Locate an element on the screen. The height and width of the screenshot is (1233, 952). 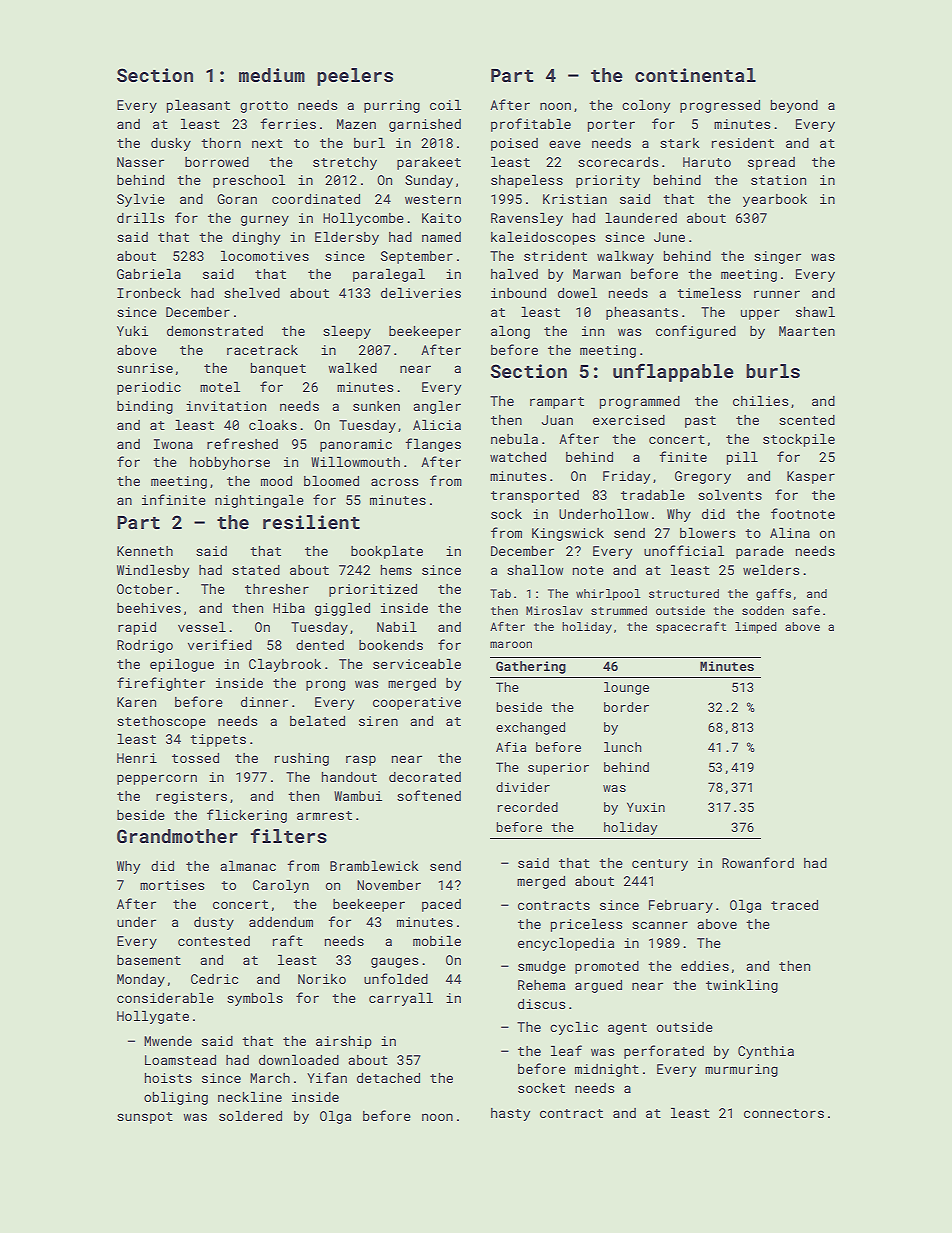
beyond is located at coordinates (794, 106).
